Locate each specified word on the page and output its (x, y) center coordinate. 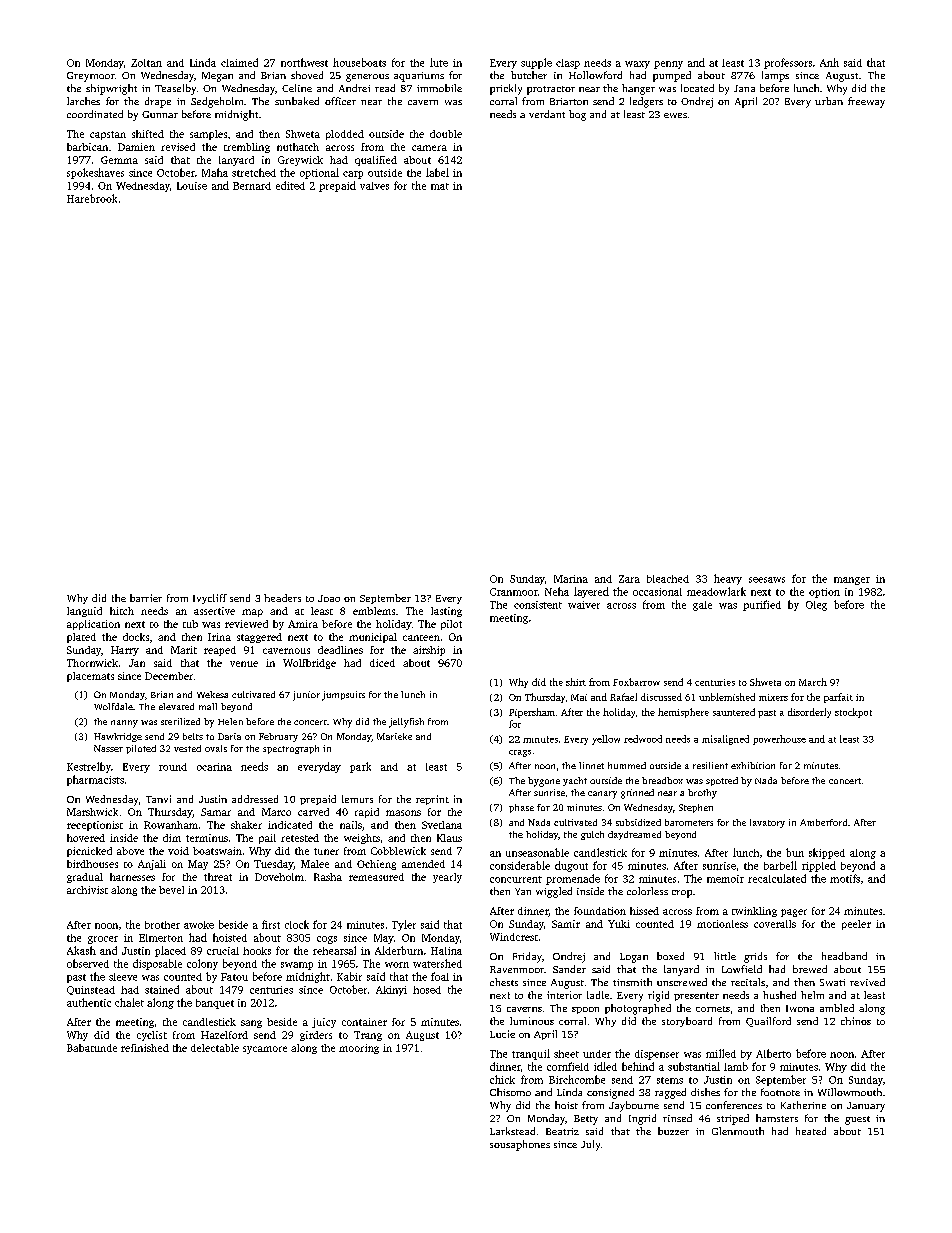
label (437, 172)
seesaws (767, 580)
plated (81, 638)
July (590, 1145)
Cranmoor (514, 592)
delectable (215, 1048)
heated (811, 1131)
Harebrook (92, 198)
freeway (866, 102)
